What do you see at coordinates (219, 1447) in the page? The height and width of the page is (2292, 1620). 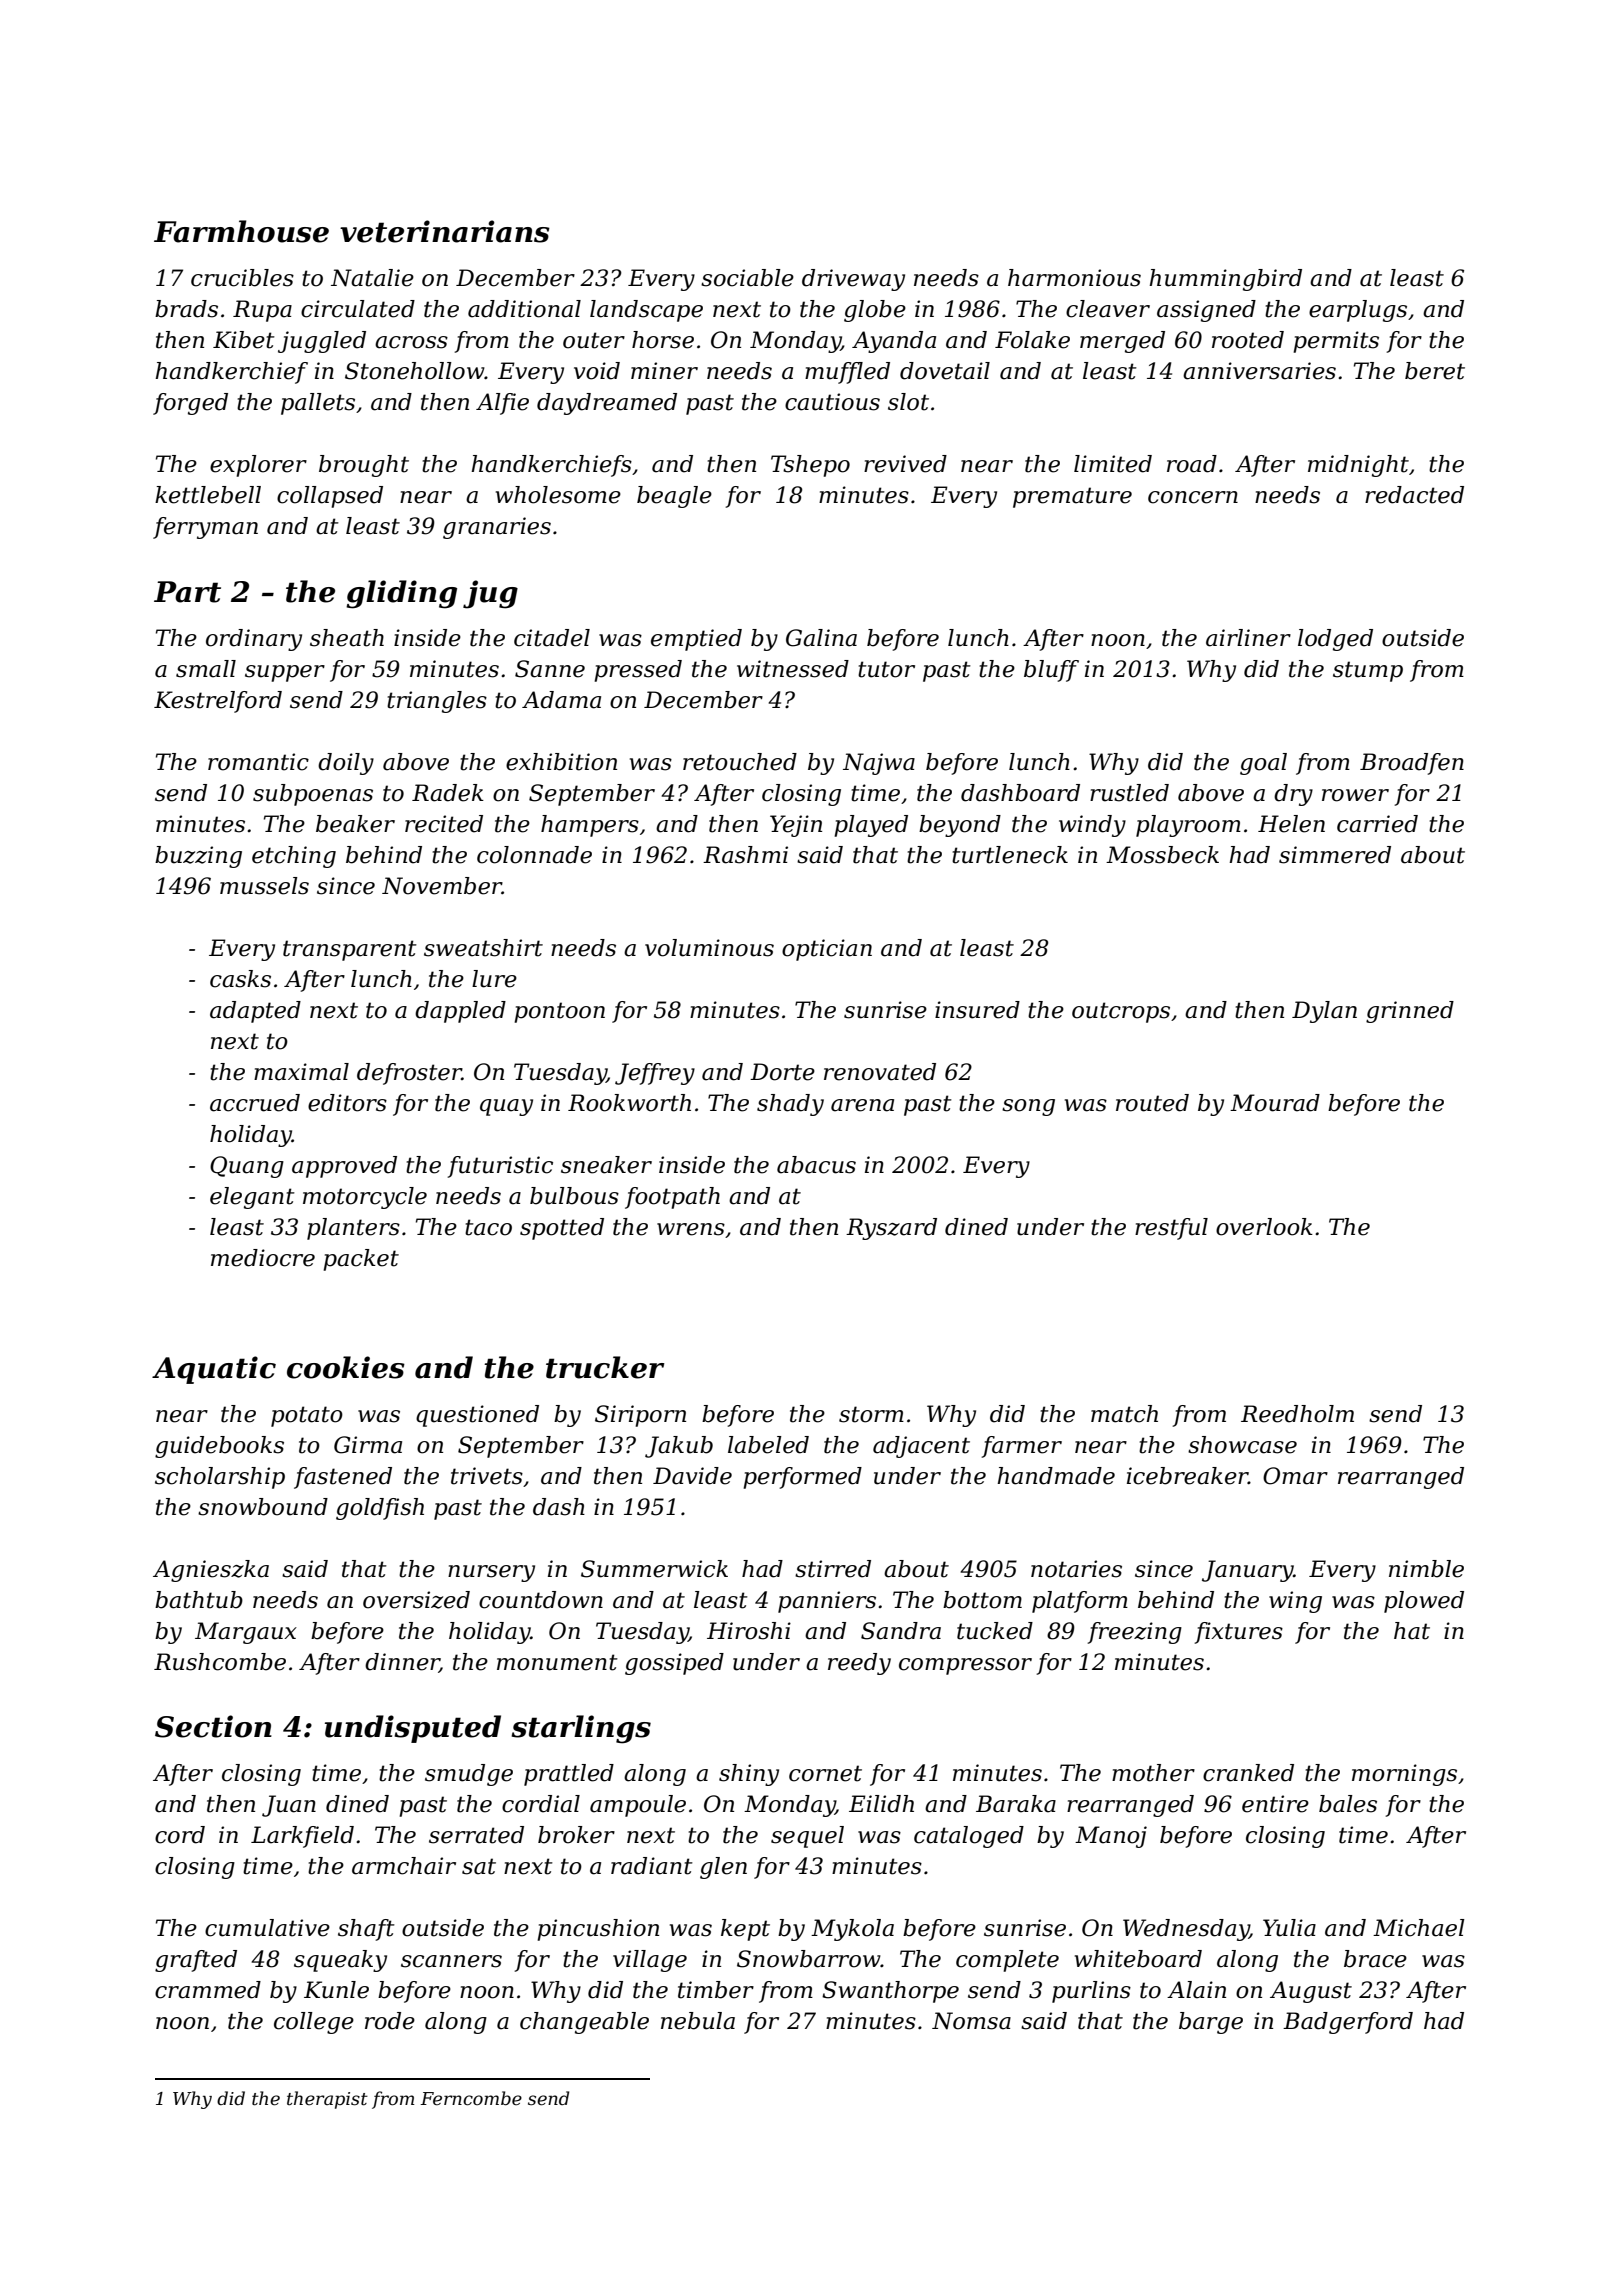 I see `guidebooks` at bounding box center [219, 1447].
